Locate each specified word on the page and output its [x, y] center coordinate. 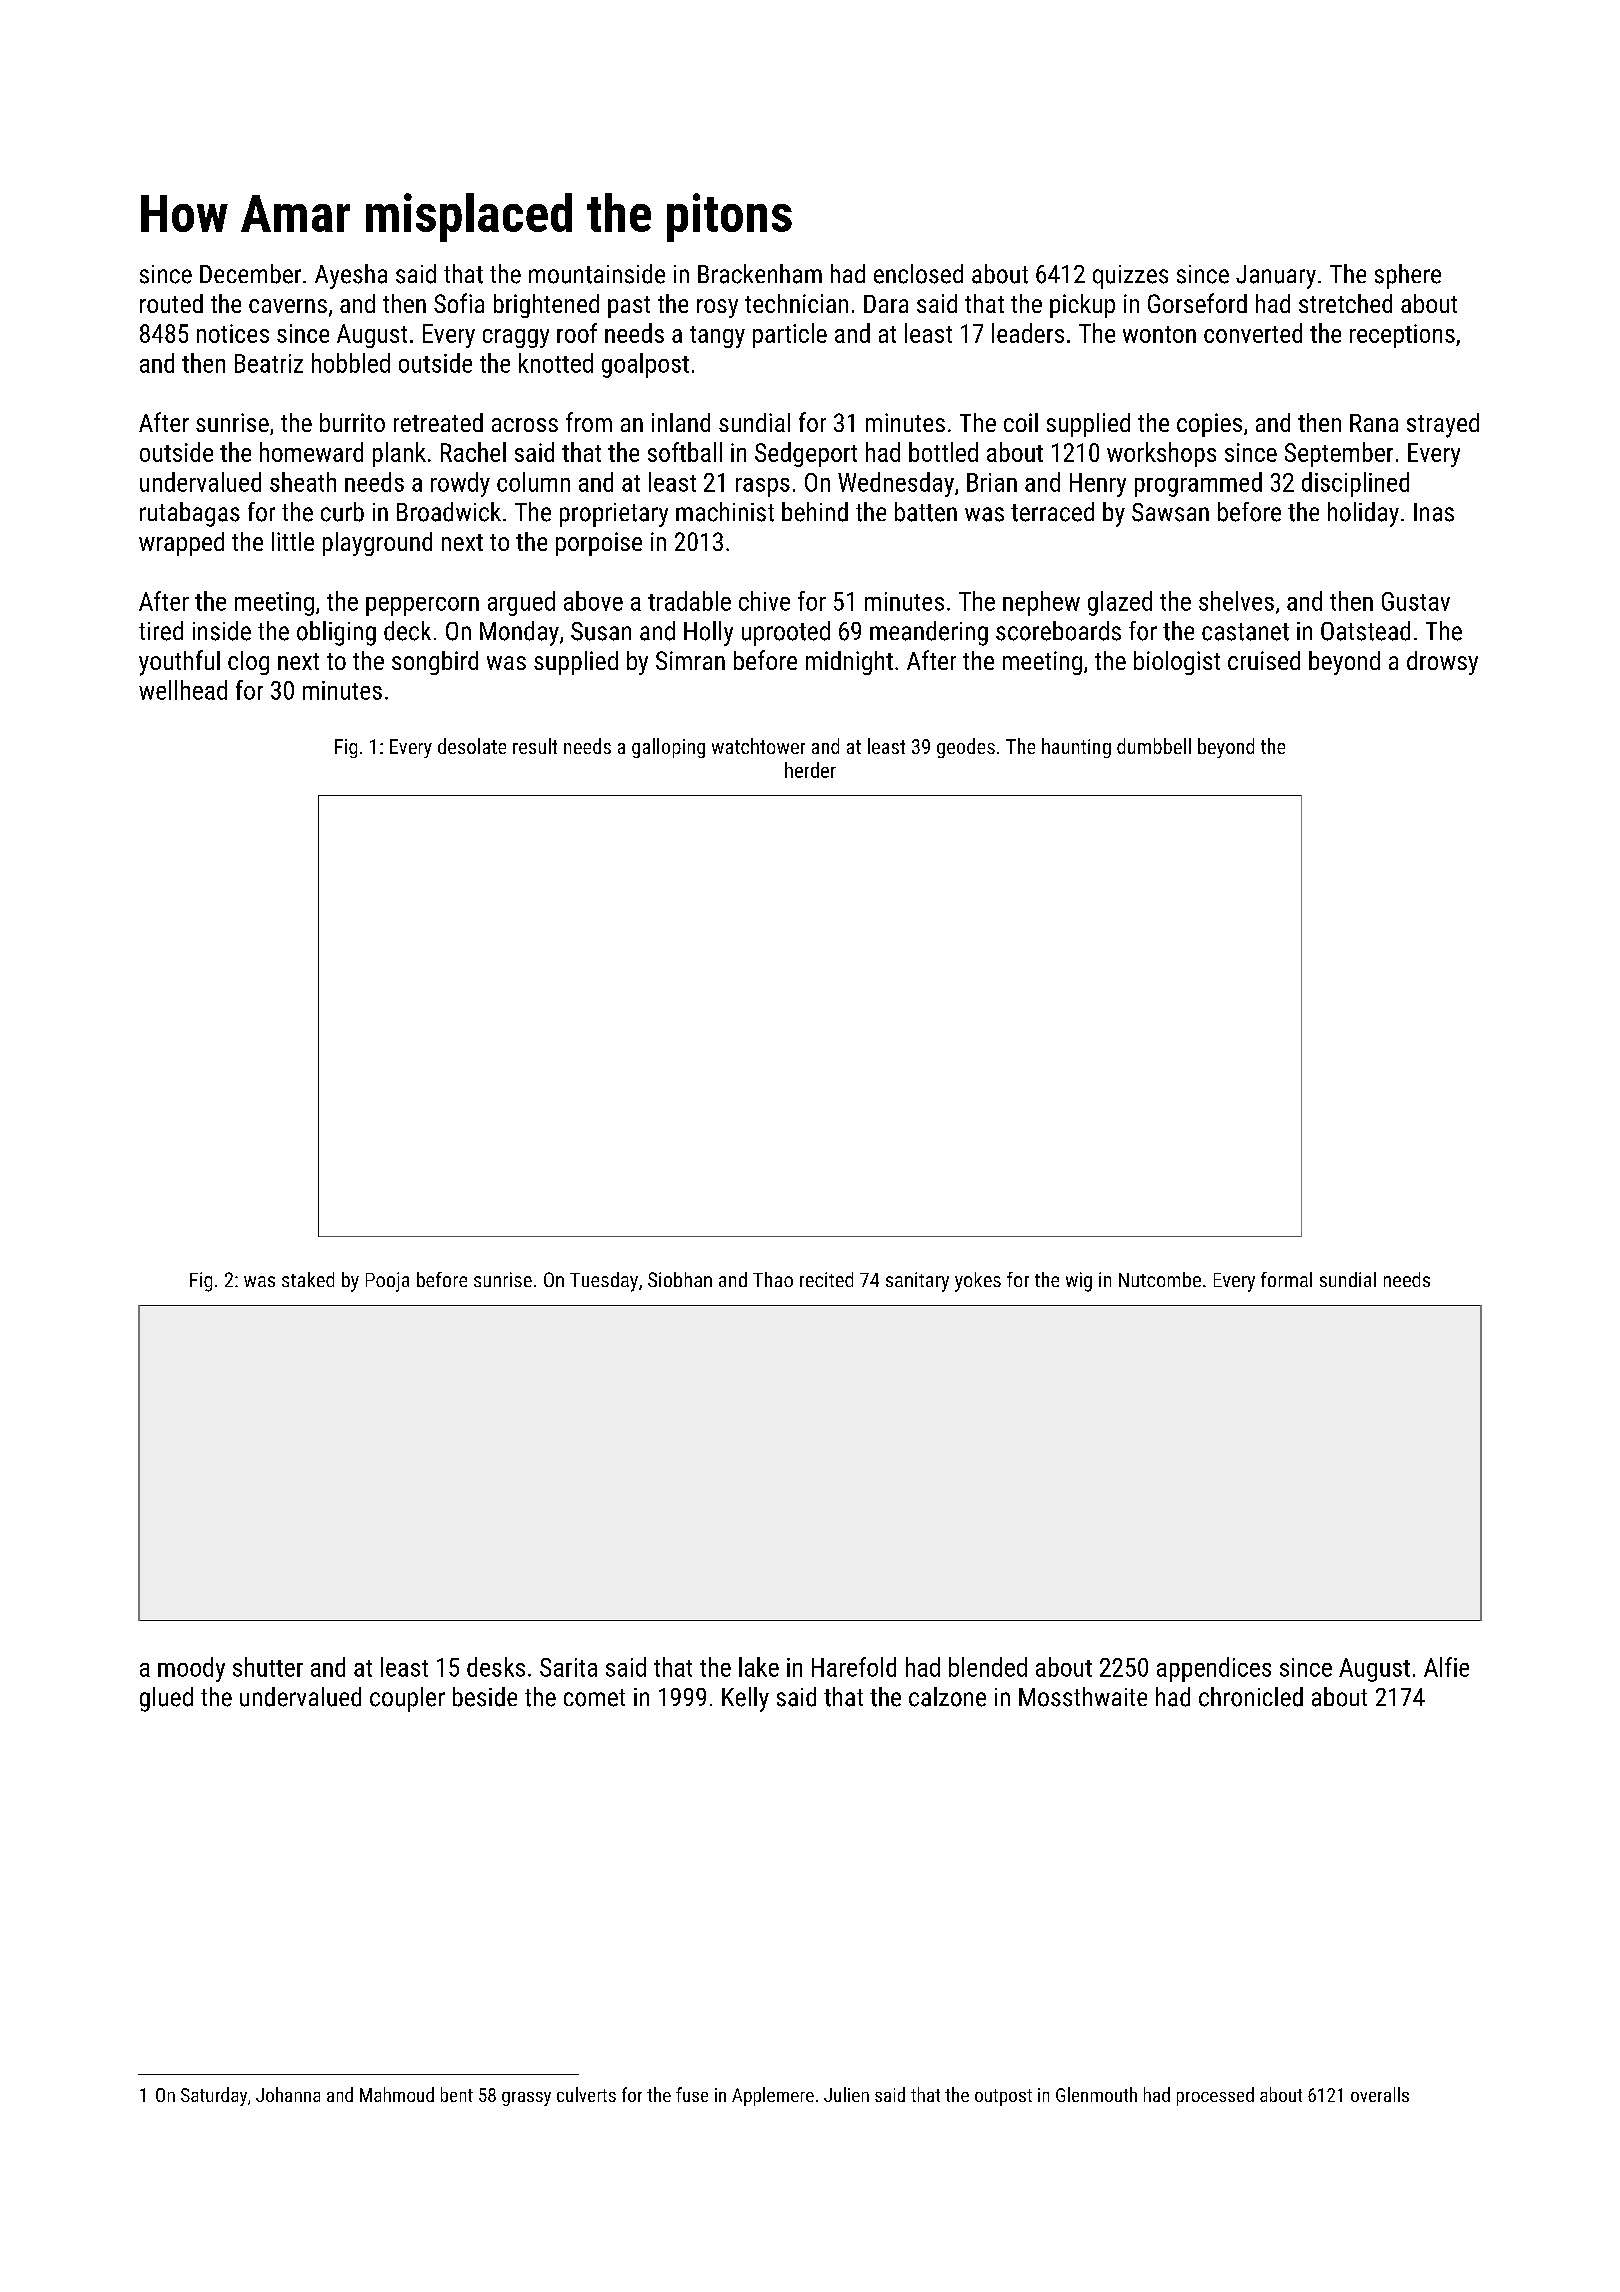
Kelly [745, 1699]
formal [1286, 1279]
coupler [407, 1699]
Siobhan [680, 1279]
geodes [966, 748]
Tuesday [604, 1282]
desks [496, 1667]
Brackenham [760, 274]
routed [171, 303]
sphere [1408, 276]
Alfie [1446, 1667]
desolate [472, 746]
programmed [1198, 484]
